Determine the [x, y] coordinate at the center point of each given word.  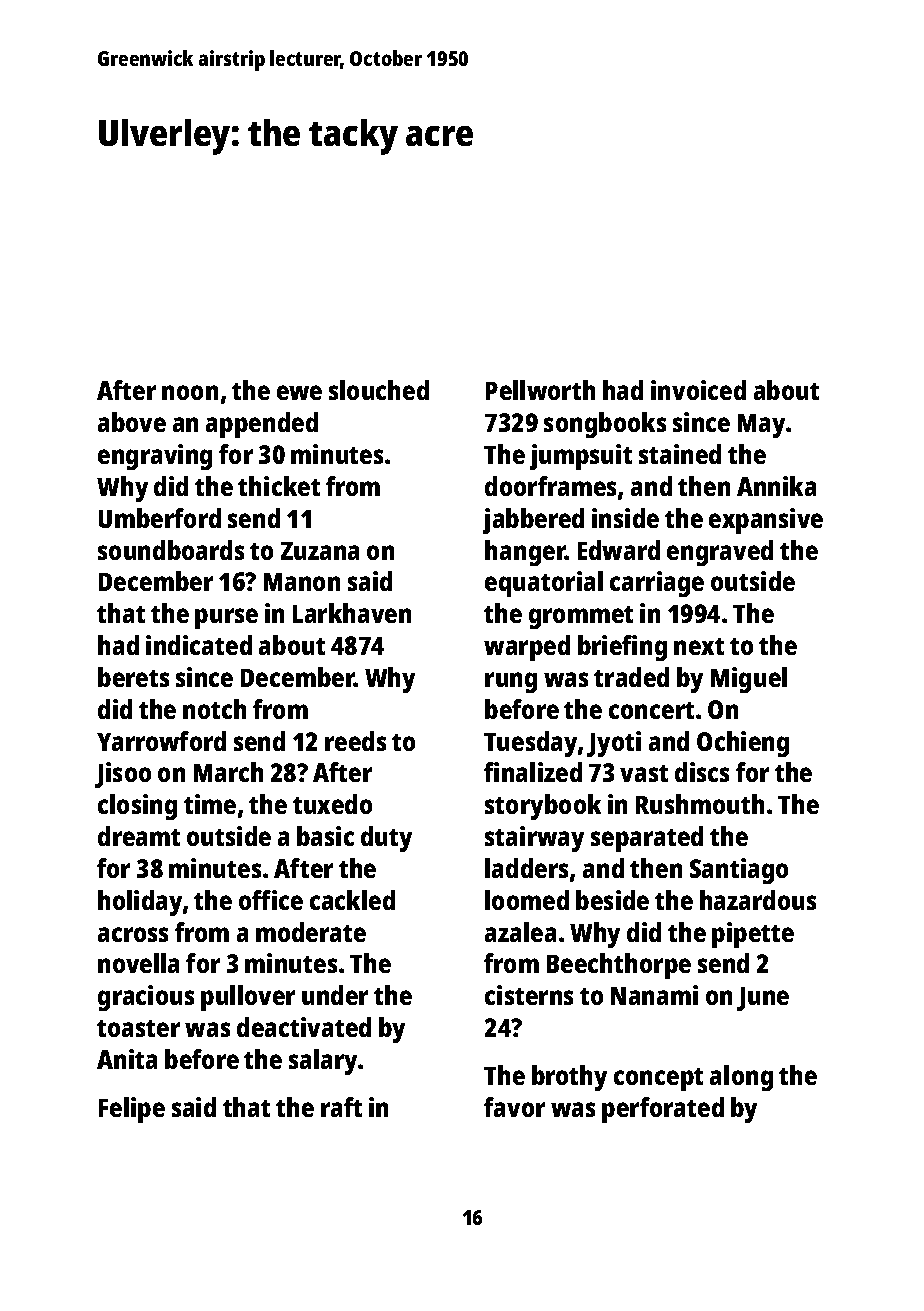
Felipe [132, 1110]
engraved [720, 553]
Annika [776, 486]
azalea [520, 932]
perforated [663, 1110]
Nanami [654, 995]
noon [190, 392]
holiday [140, 903]
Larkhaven [352, 613]
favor [514, 1107]
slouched [379, 390]
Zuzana [320, 551]
